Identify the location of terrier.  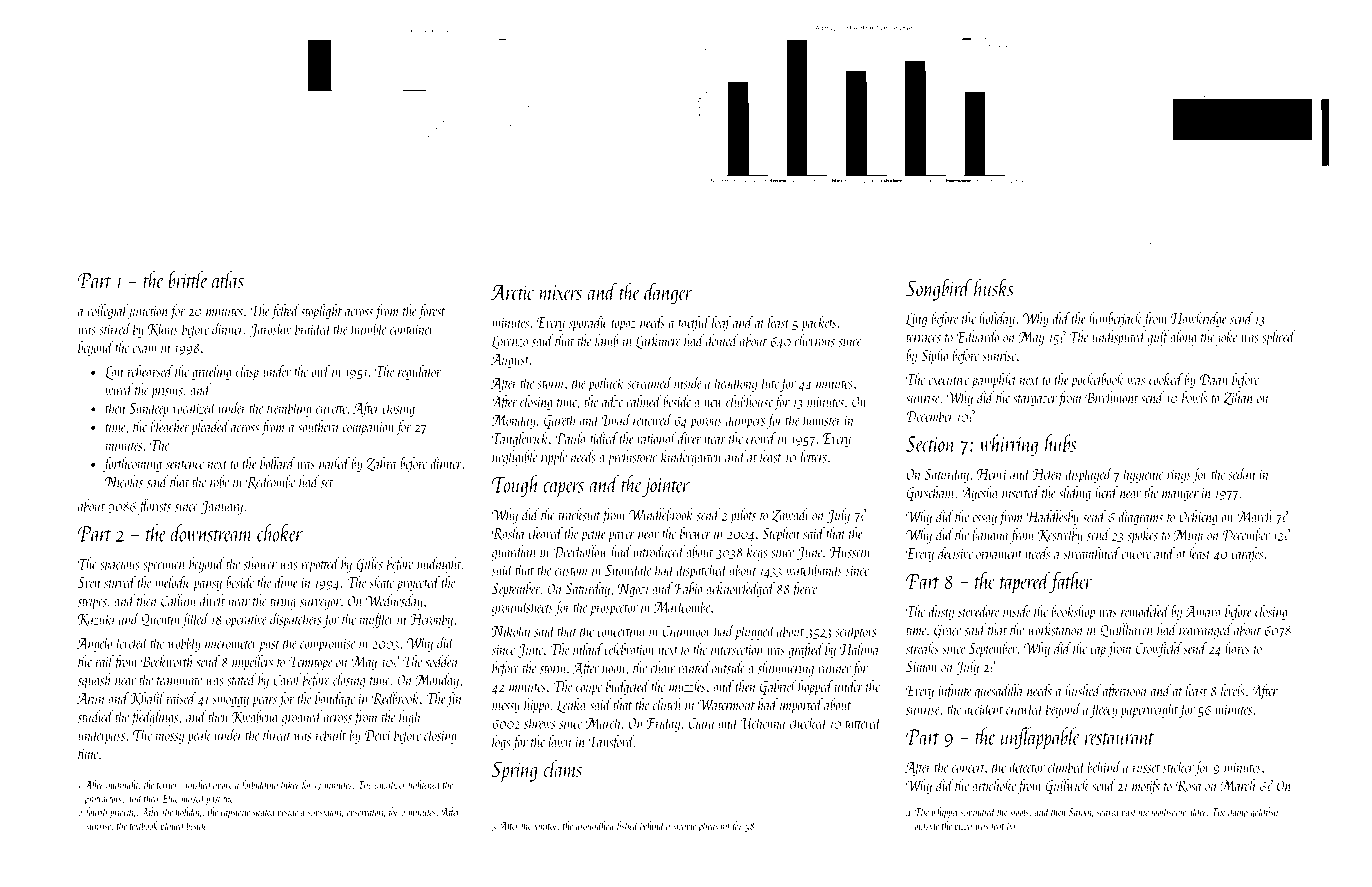
(167, 785).
